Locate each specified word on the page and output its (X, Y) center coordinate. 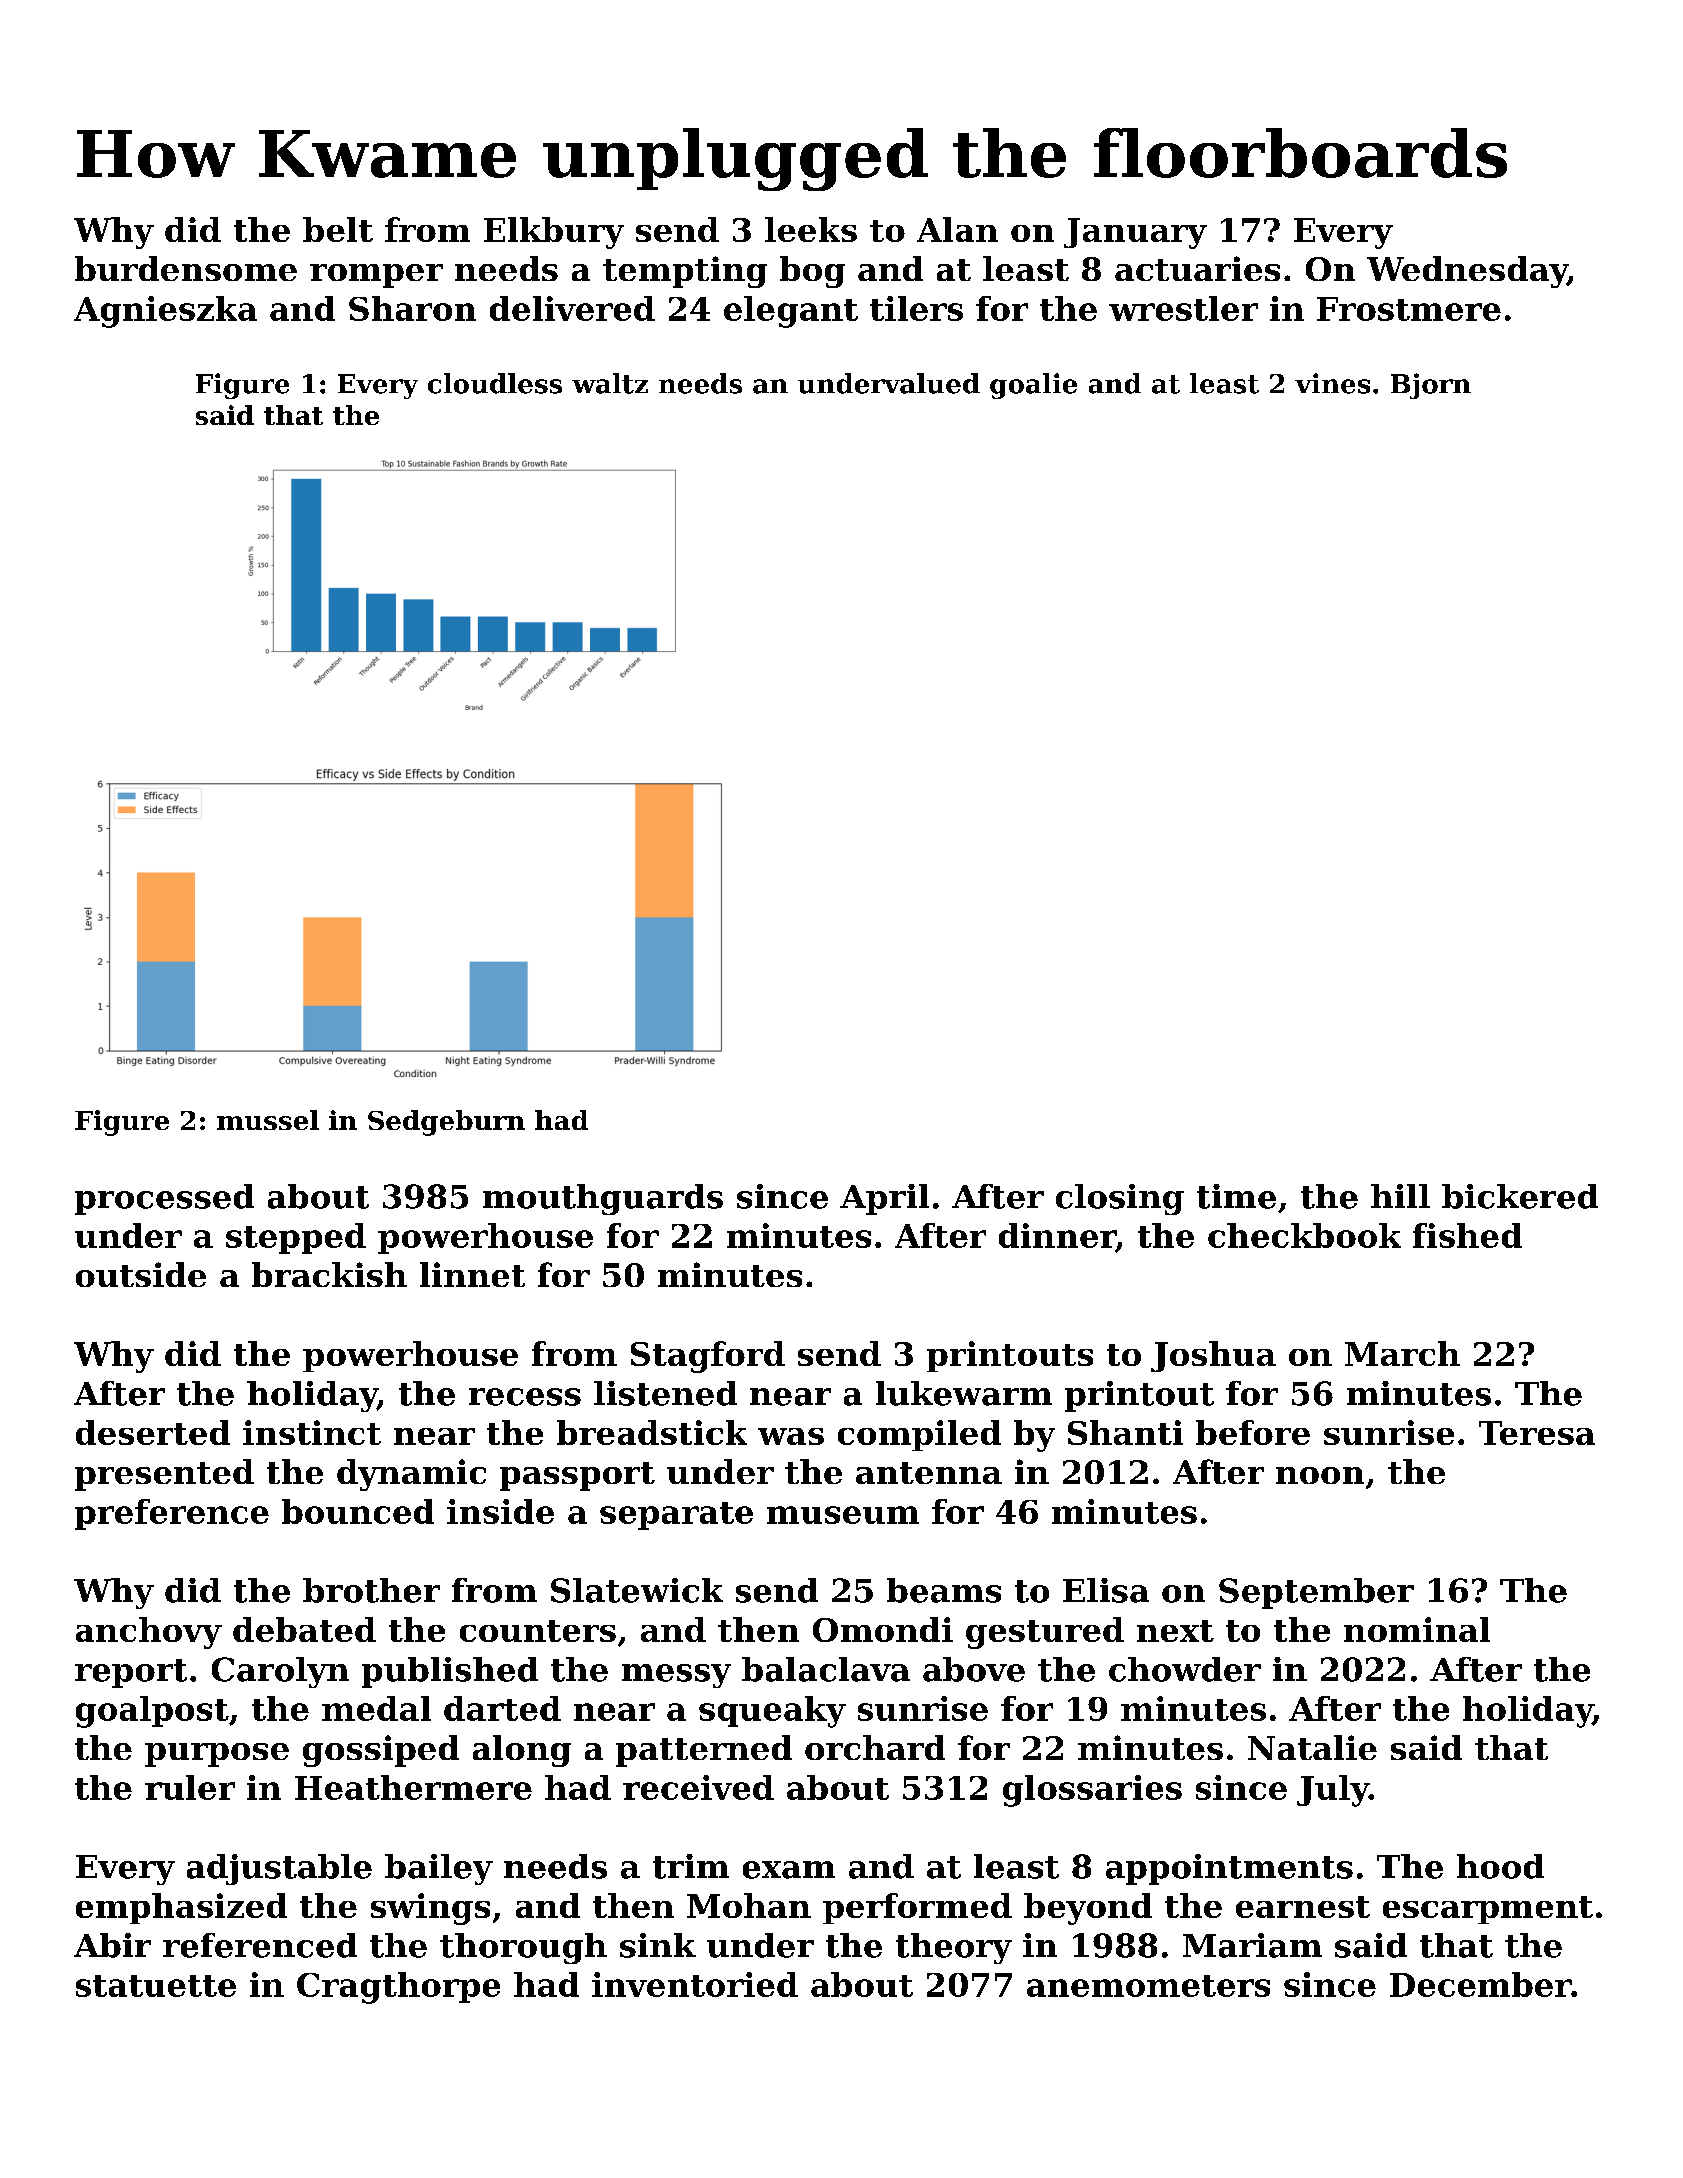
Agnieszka (165, 312)
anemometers (1148, 1986)
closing (1120, 1199)
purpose (217, 1755)
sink (658, 1945)
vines (1332, 383)
